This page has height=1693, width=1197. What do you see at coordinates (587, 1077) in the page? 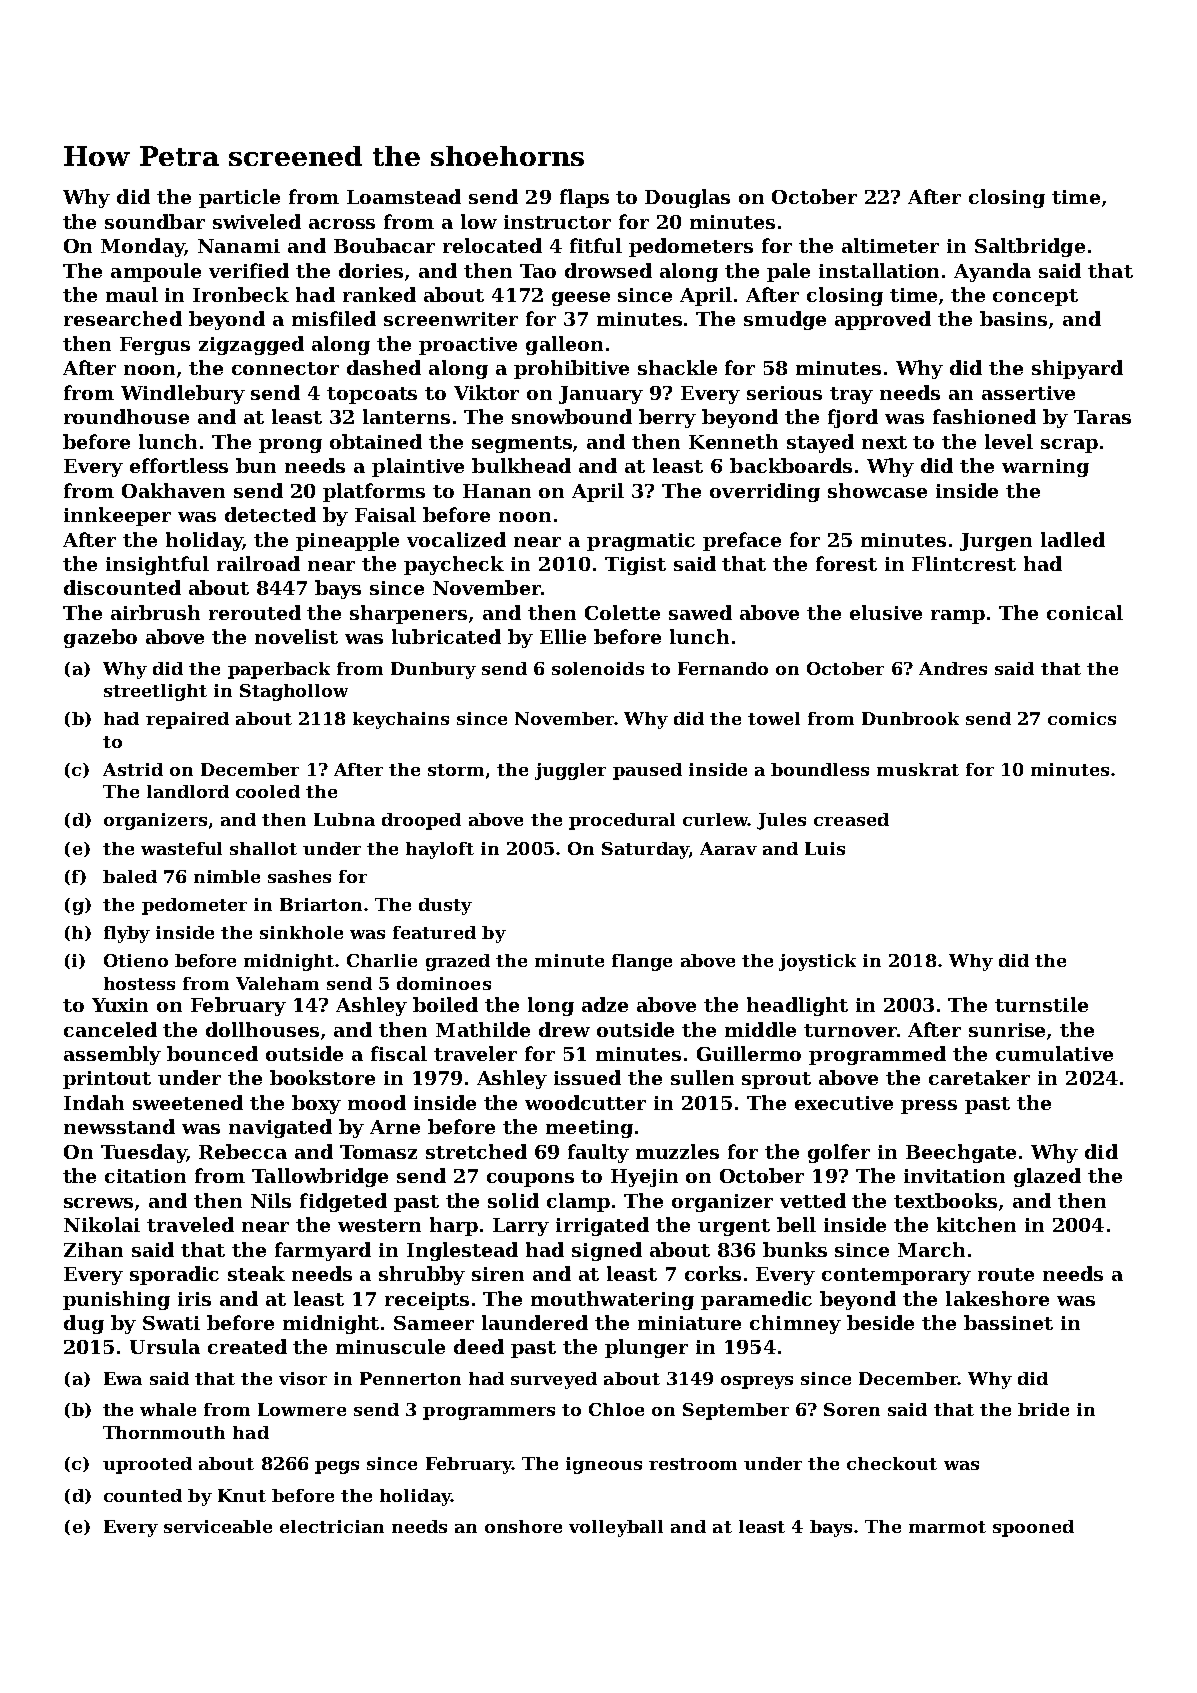
I see `issued` at bounding box center [587, 1077].
